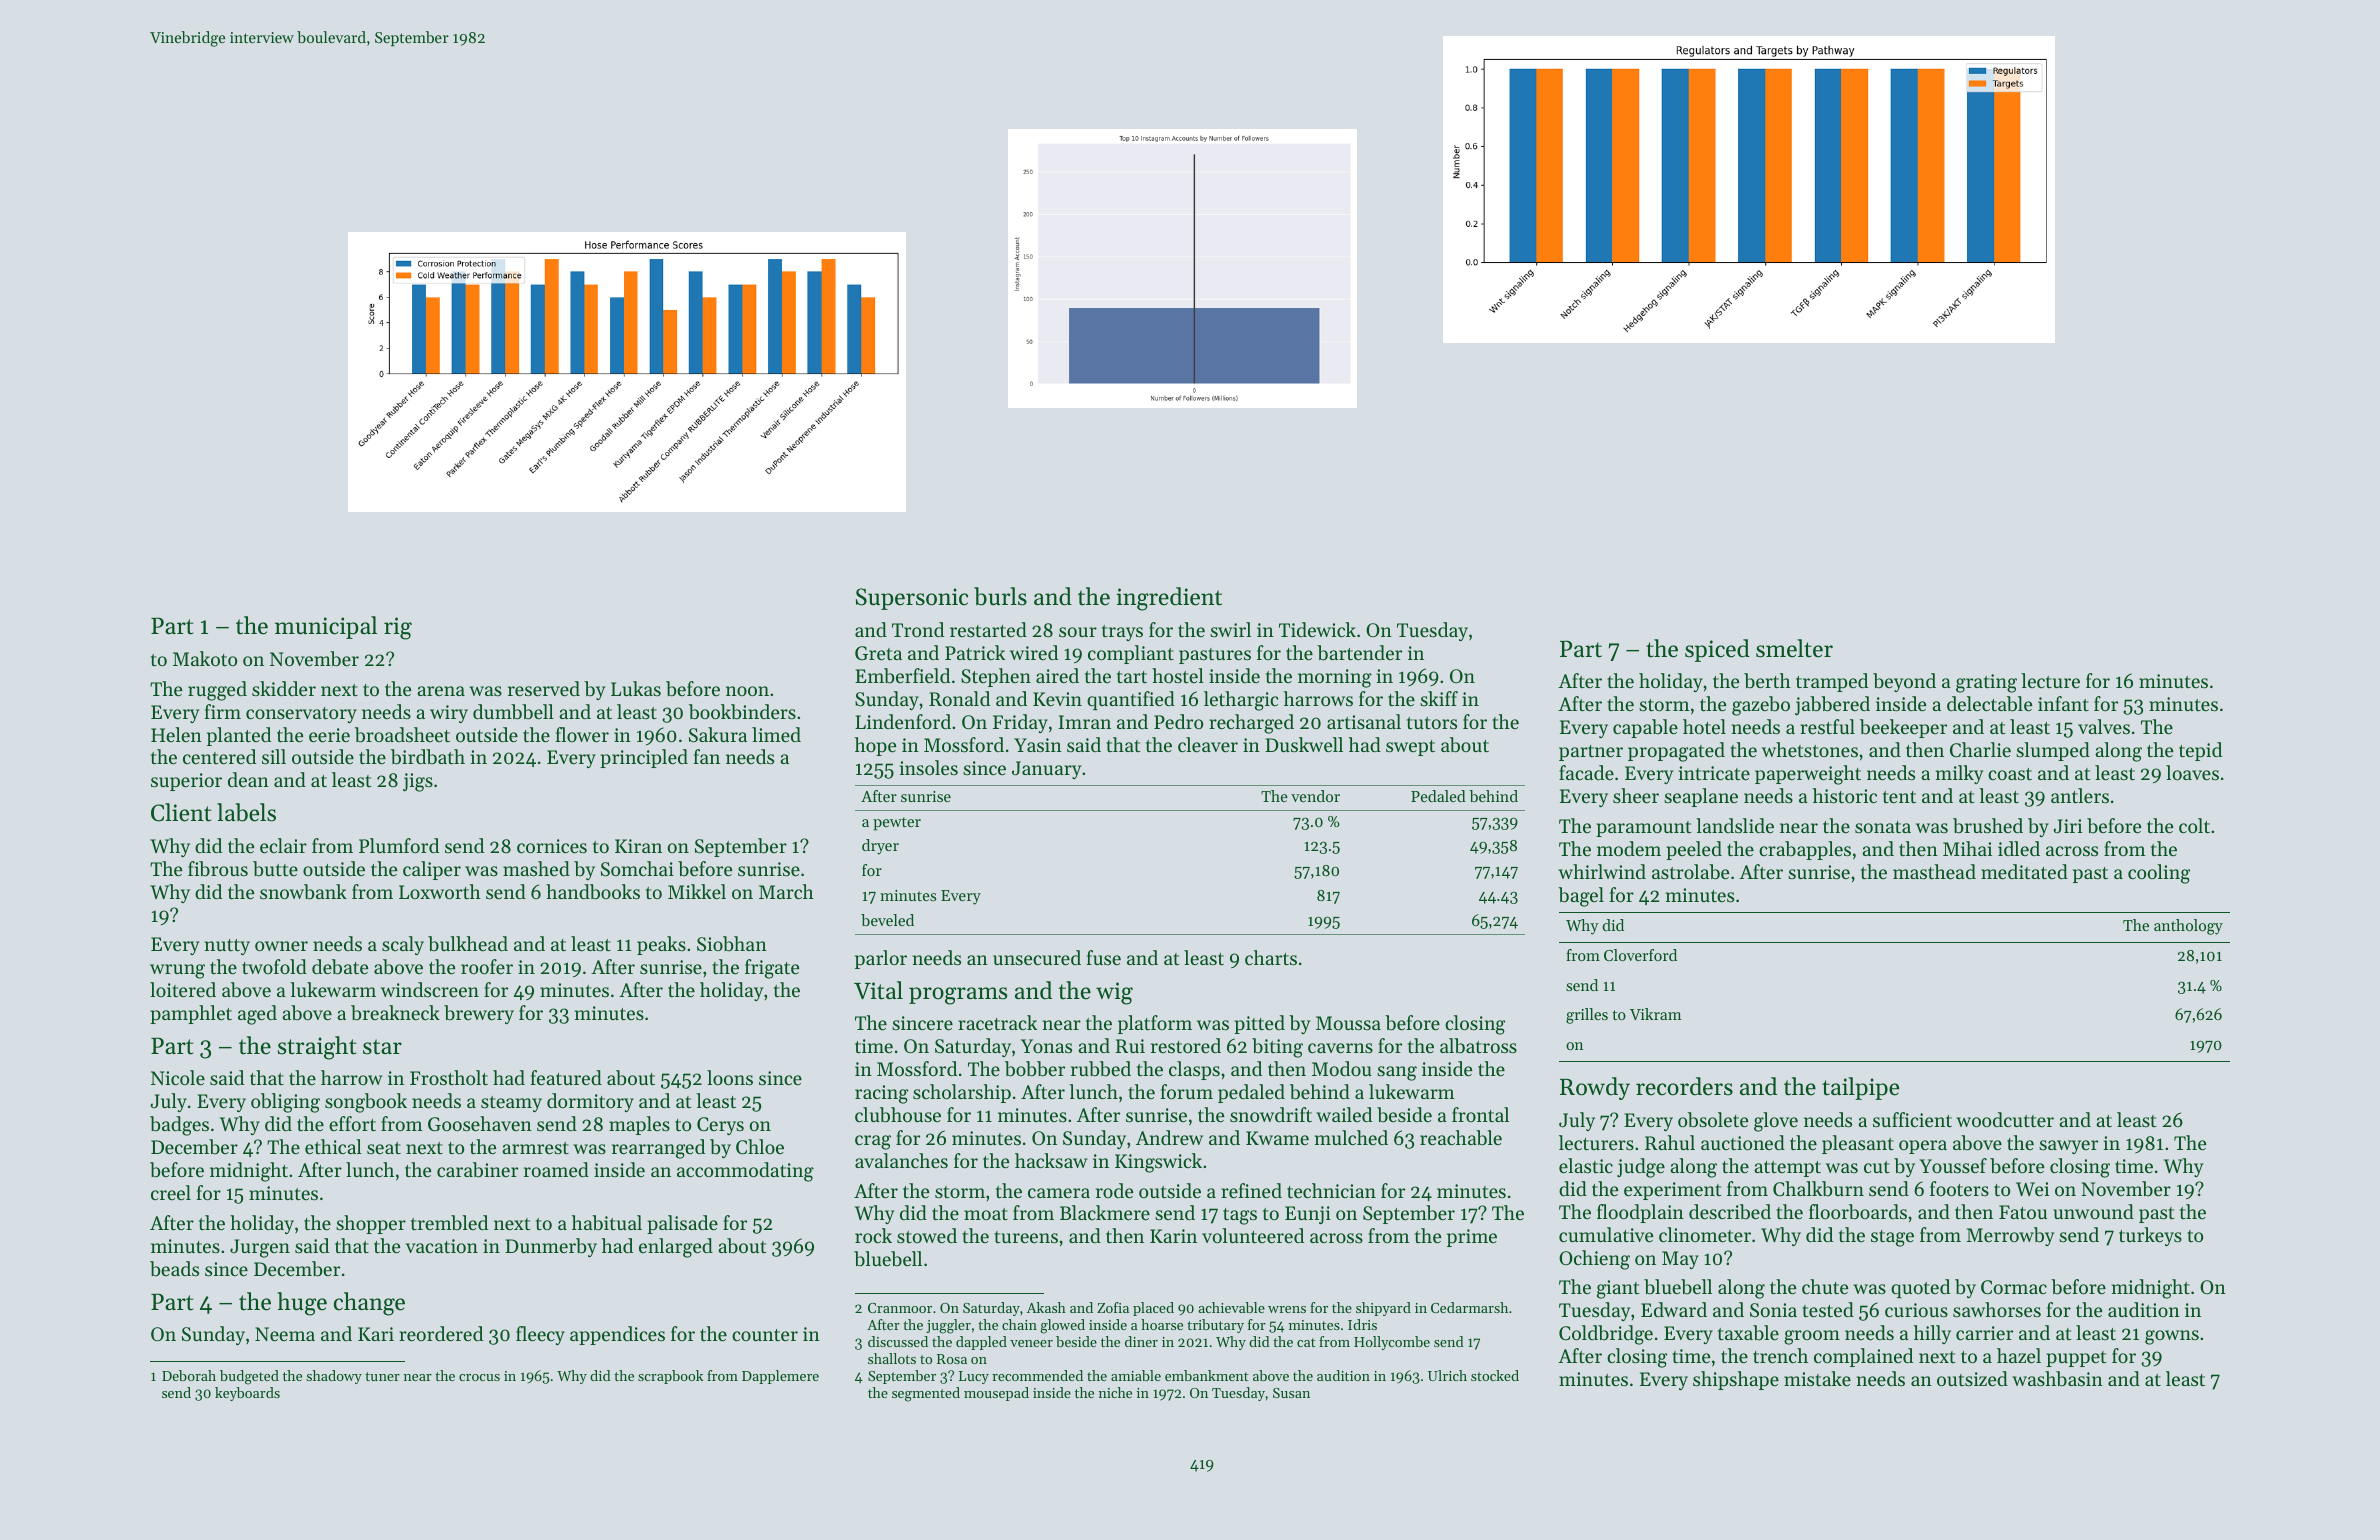  Describe the element at coordinates (1469, 1307) in the screenshot. I see `Cedarmarsh` at that location.
